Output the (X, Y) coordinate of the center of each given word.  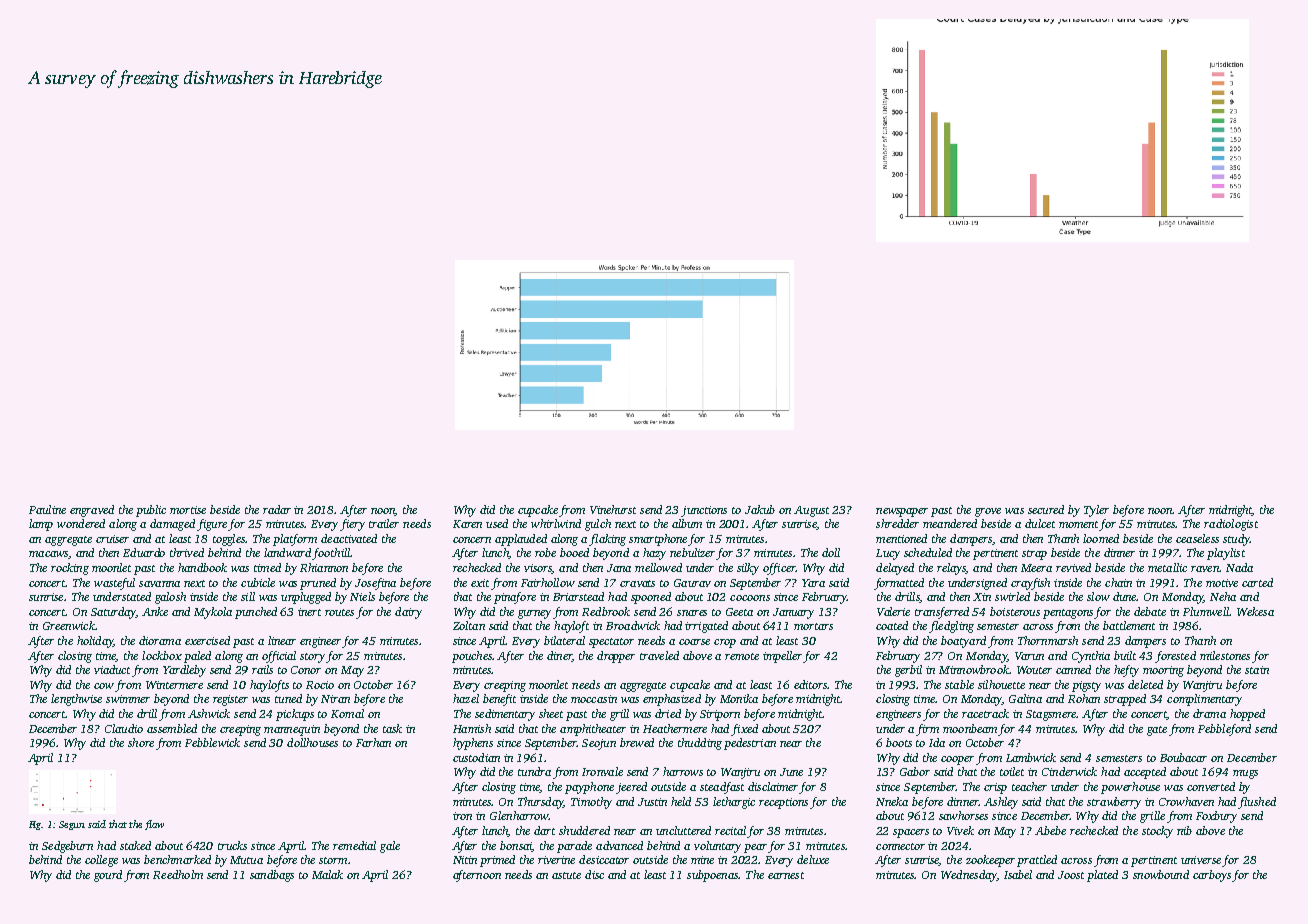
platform (295, 540)
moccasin (594, 699)
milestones (1225, 655)
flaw (154, 825)
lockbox (162, 655)
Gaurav (692, 583)
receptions (783, 803)
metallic (1167, 567)
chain (1118, 582)
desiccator (604, 859)
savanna (159, 584)
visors (538, 569)
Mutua (246, 860)
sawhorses (963, 815)
